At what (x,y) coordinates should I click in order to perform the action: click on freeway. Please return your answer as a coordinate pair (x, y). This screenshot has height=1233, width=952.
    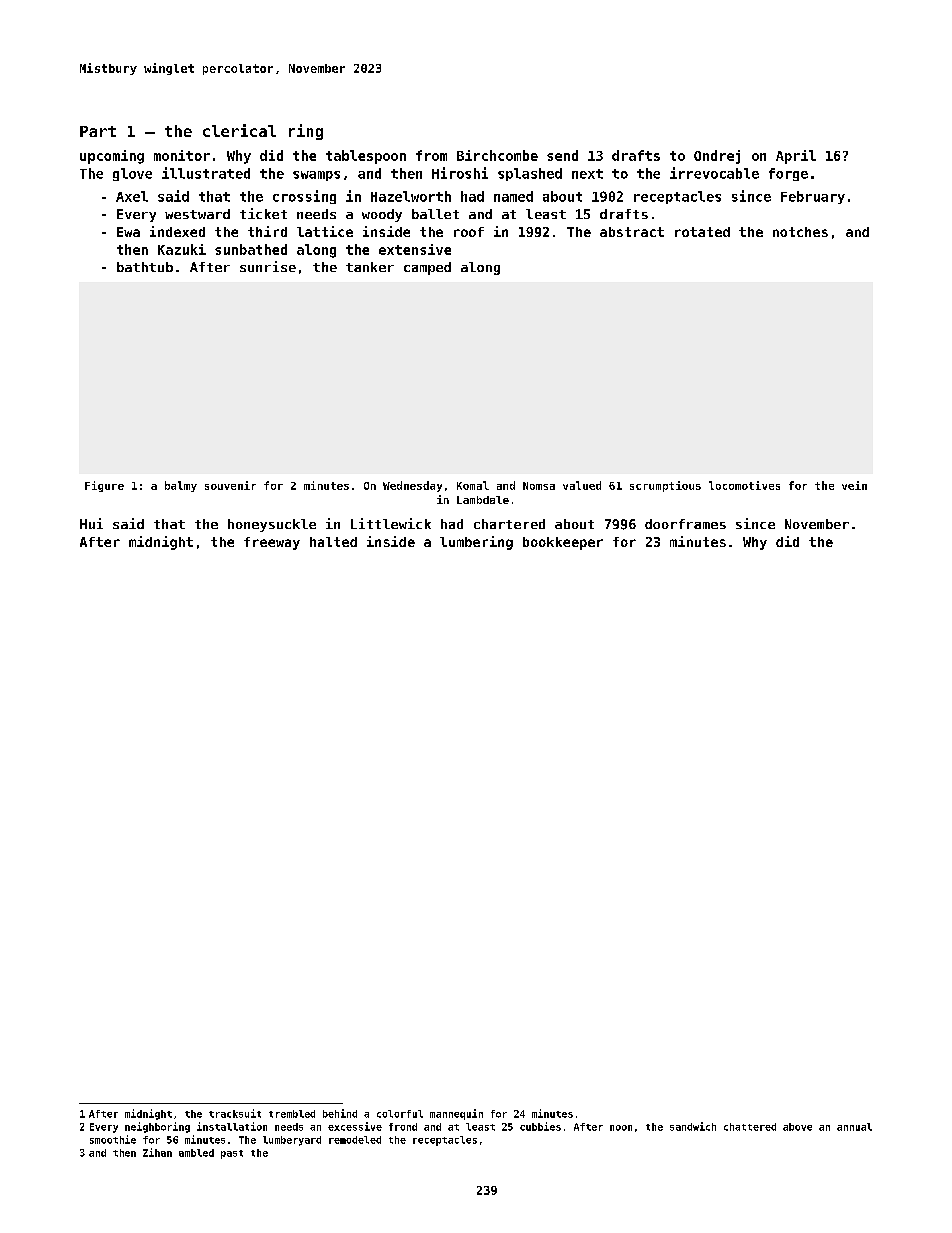
    Looking at the image, I should click on (272, 543).
